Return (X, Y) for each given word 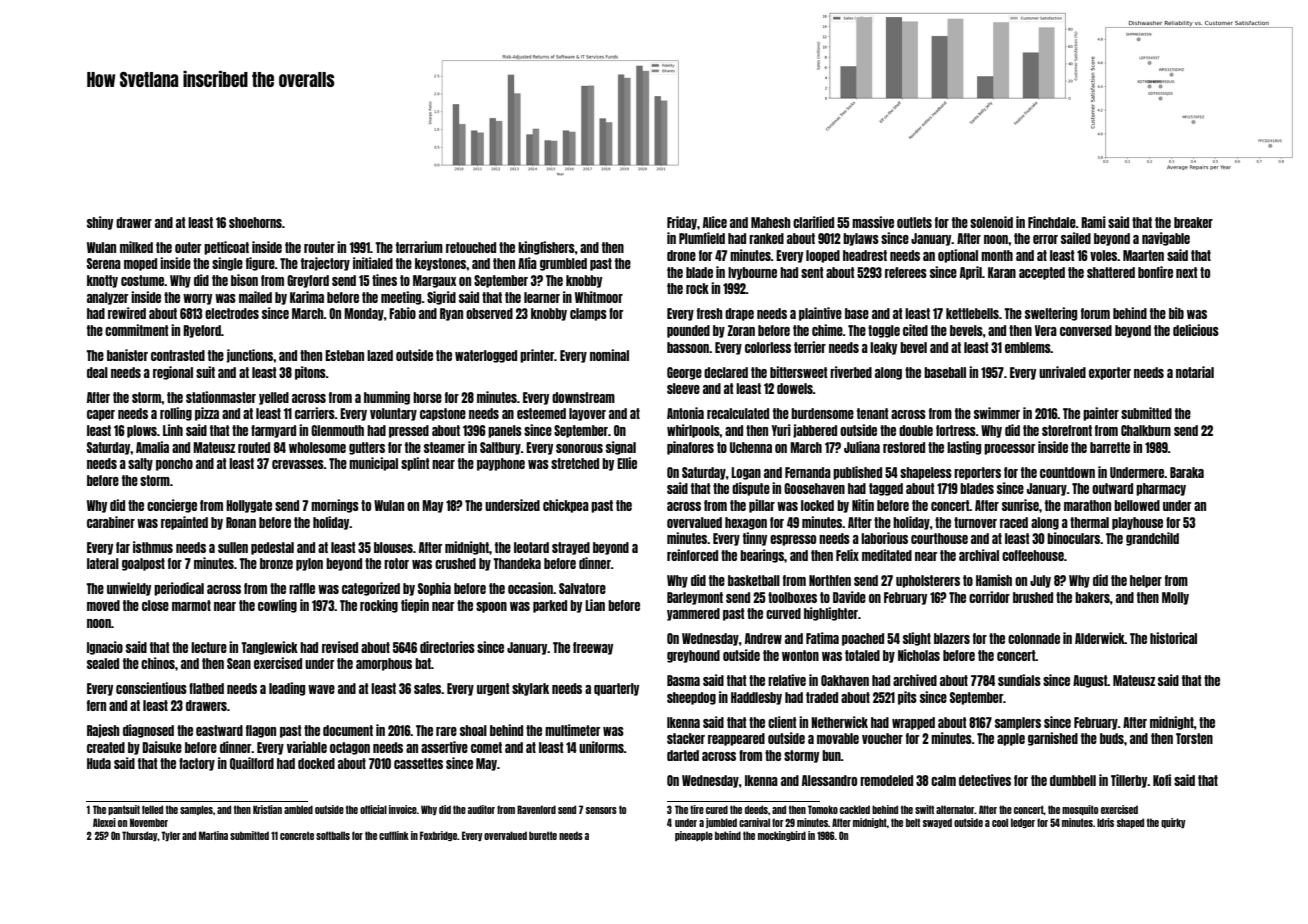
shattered (1111, 272)
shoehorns (255, 222)
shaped (1130, 823)
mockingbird (782, 836)
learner (542, 297)
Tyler (171, 836)
